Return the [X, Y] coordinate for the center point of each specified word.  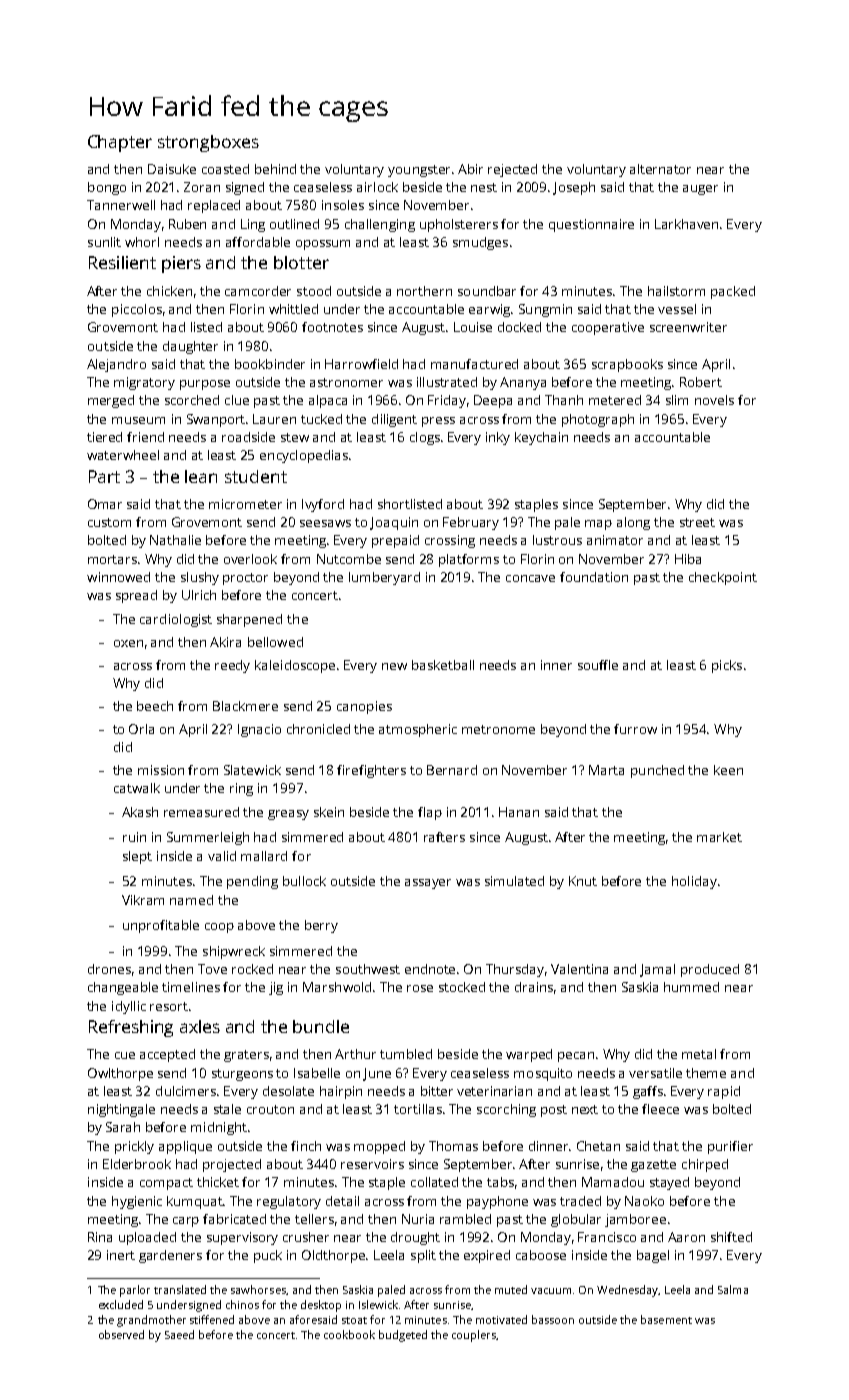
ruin [134, 837]
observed [121, 1334]
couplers [474, 1336]
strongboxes [208, 143]
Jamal [657, 970]
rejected [512, 170]
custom [109, 522]
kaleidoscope [295, 666]
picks [727, 666]
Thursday [515, 970]
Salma [733, 1289]
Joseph [574, 188]
